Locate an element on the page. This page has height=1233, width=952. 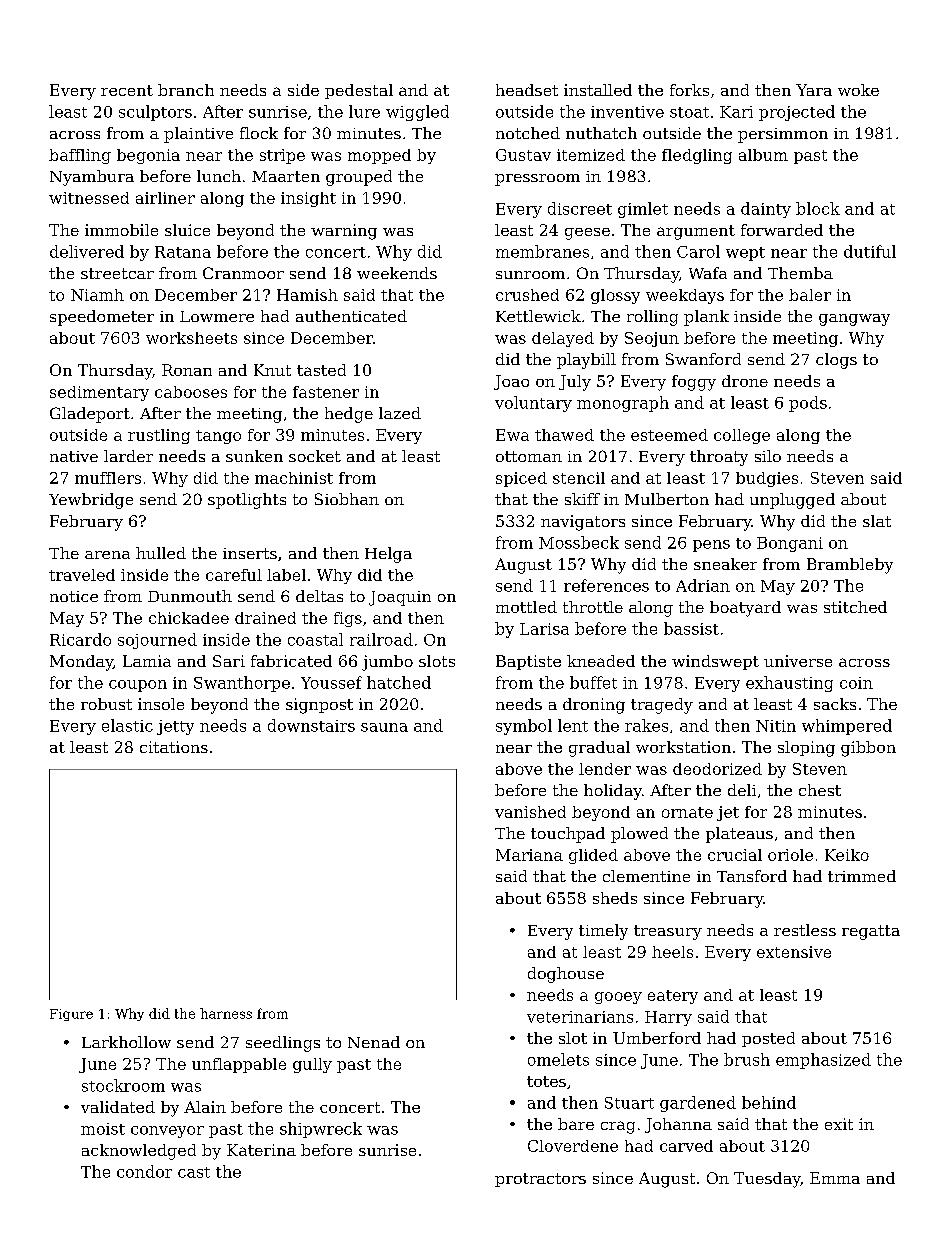
citations is located at coordinates (174, 747).
